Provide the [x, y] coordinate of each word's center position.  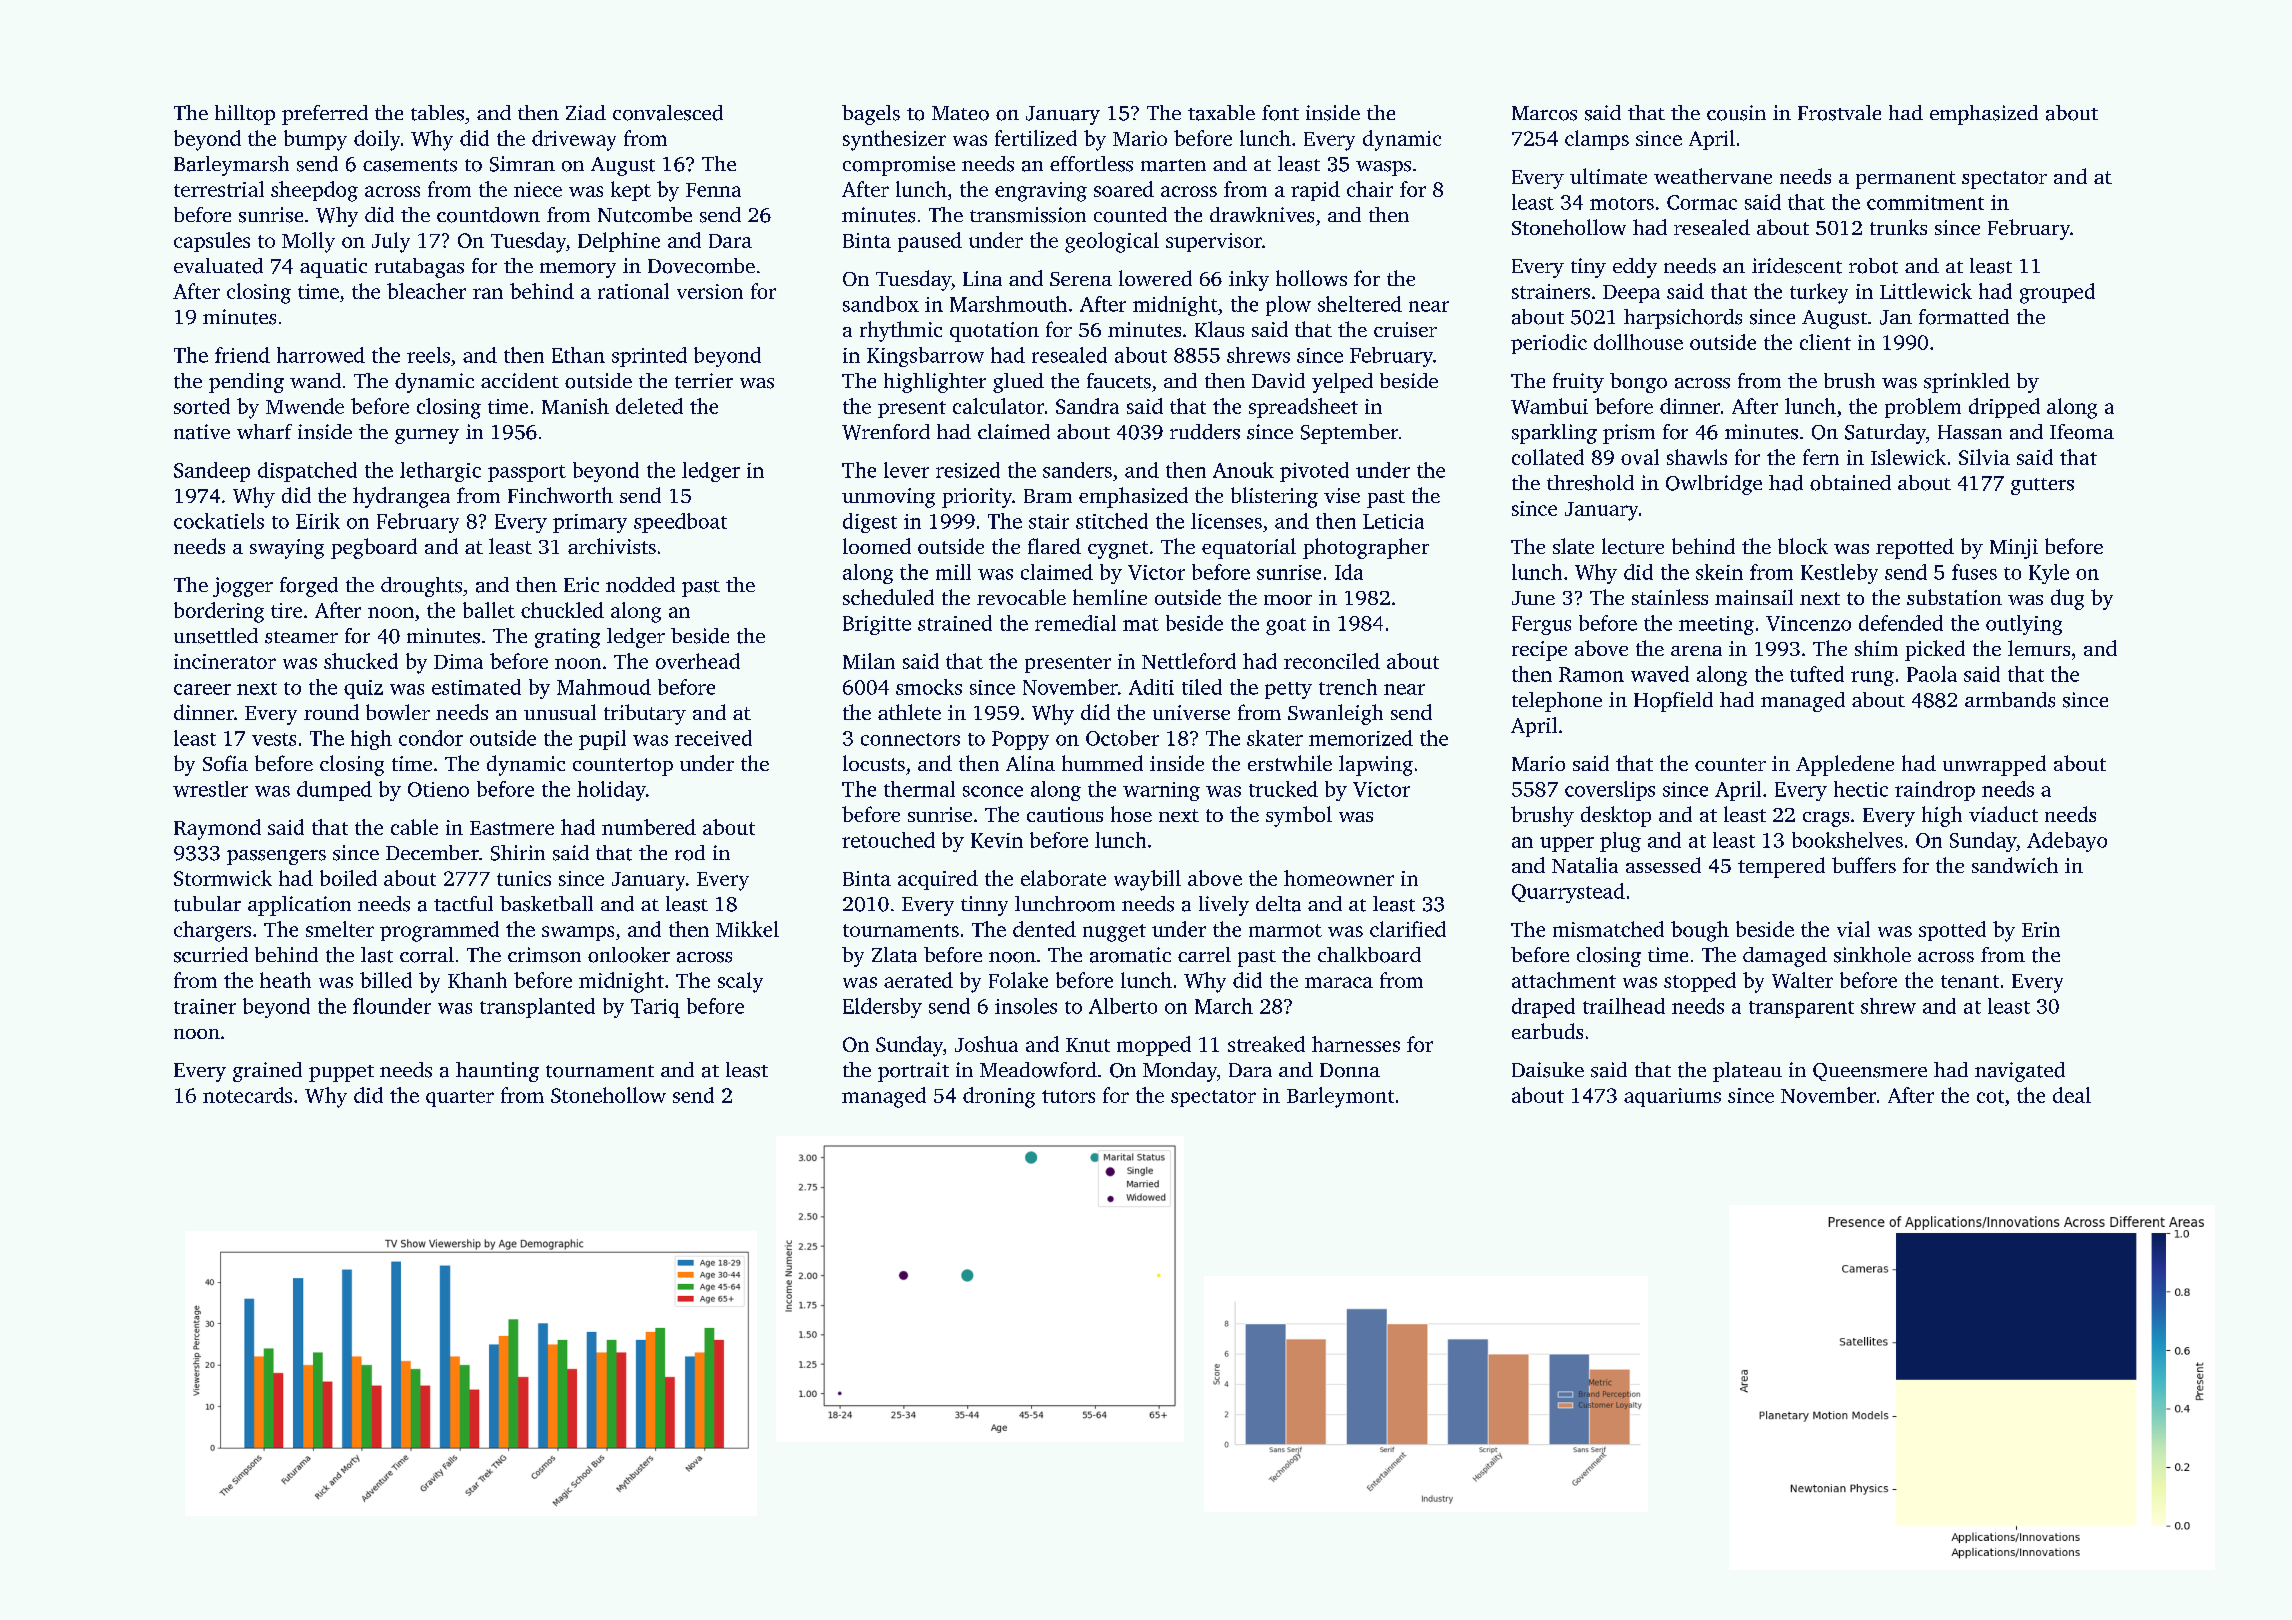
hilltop [245, 115]
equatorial [1249, 548]
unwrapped [1994, 765]
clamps [1597, 140]
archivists [612, 546]
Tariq [655, 1008]
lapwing [1376, 765]
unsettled [216, 636]
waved [1660, 674]
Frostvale [1839, 113]
